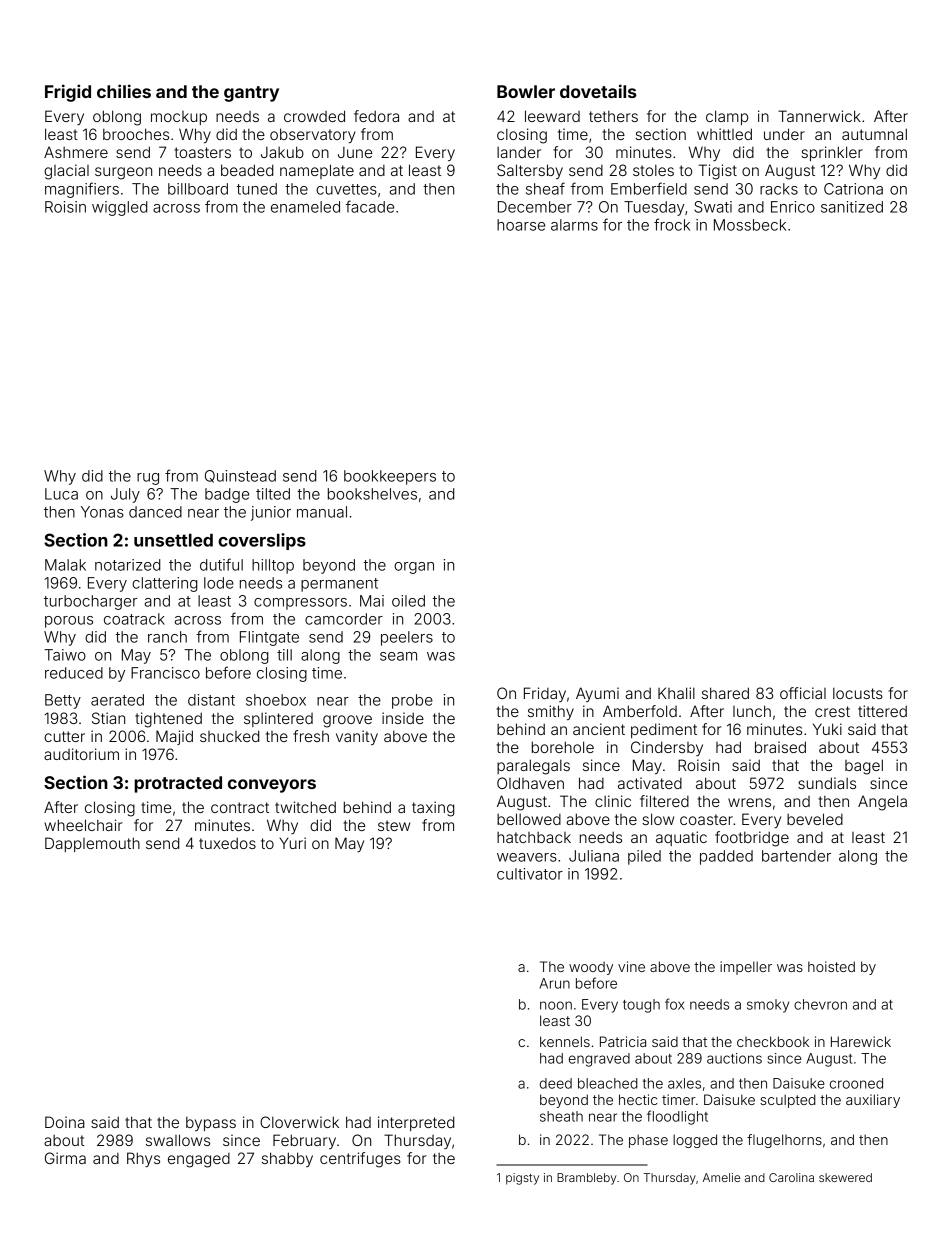  I want to click on manual, so click(322, 512).
